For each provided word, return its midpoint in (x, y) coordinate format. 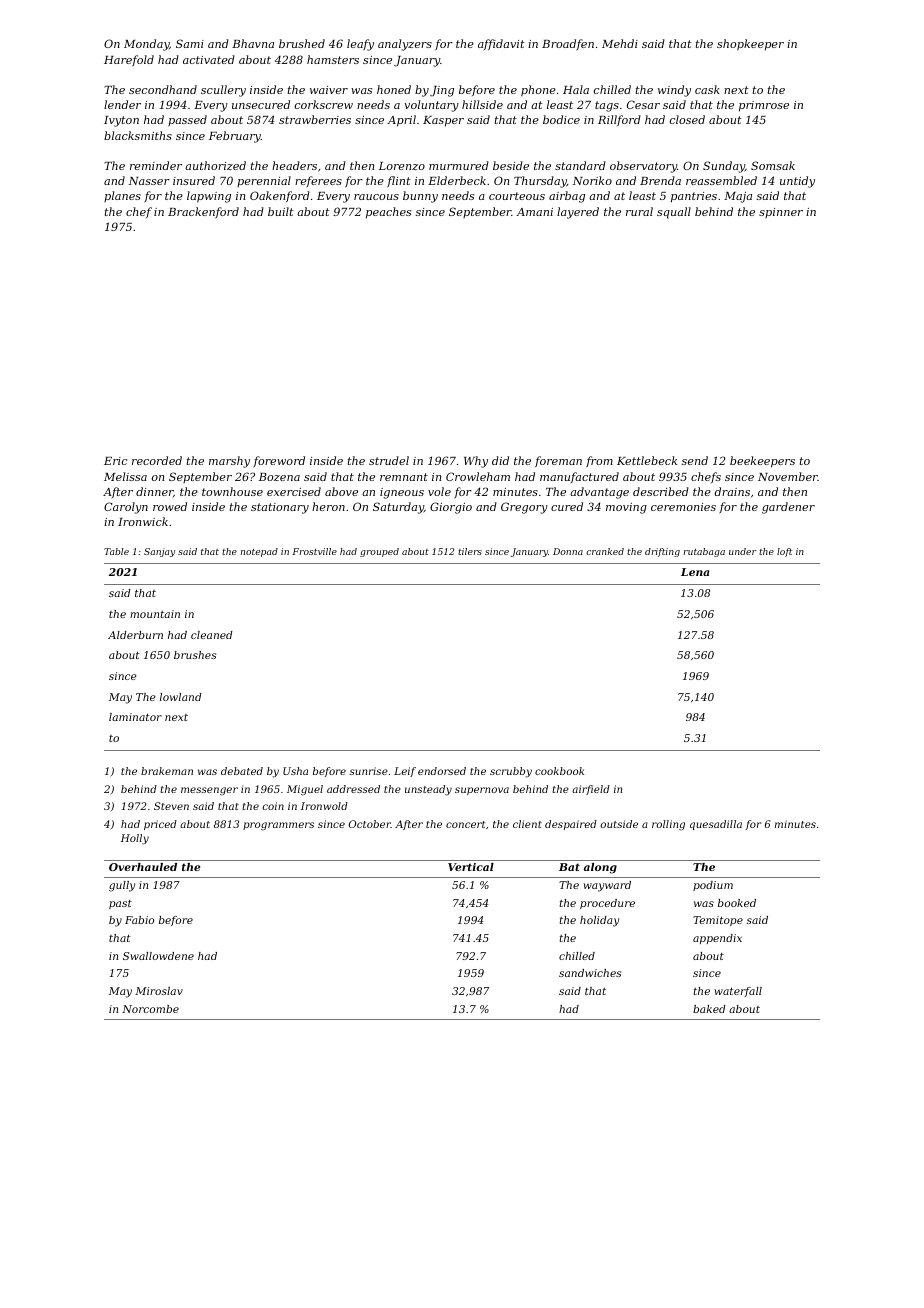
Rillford (619, 120)
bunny (420, 197)
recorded (157, 460)
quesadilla (716, 825)
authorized (215, 165)
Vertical (471, 867)
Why (476, 462)
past (120, 904)
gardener (788, 508)
